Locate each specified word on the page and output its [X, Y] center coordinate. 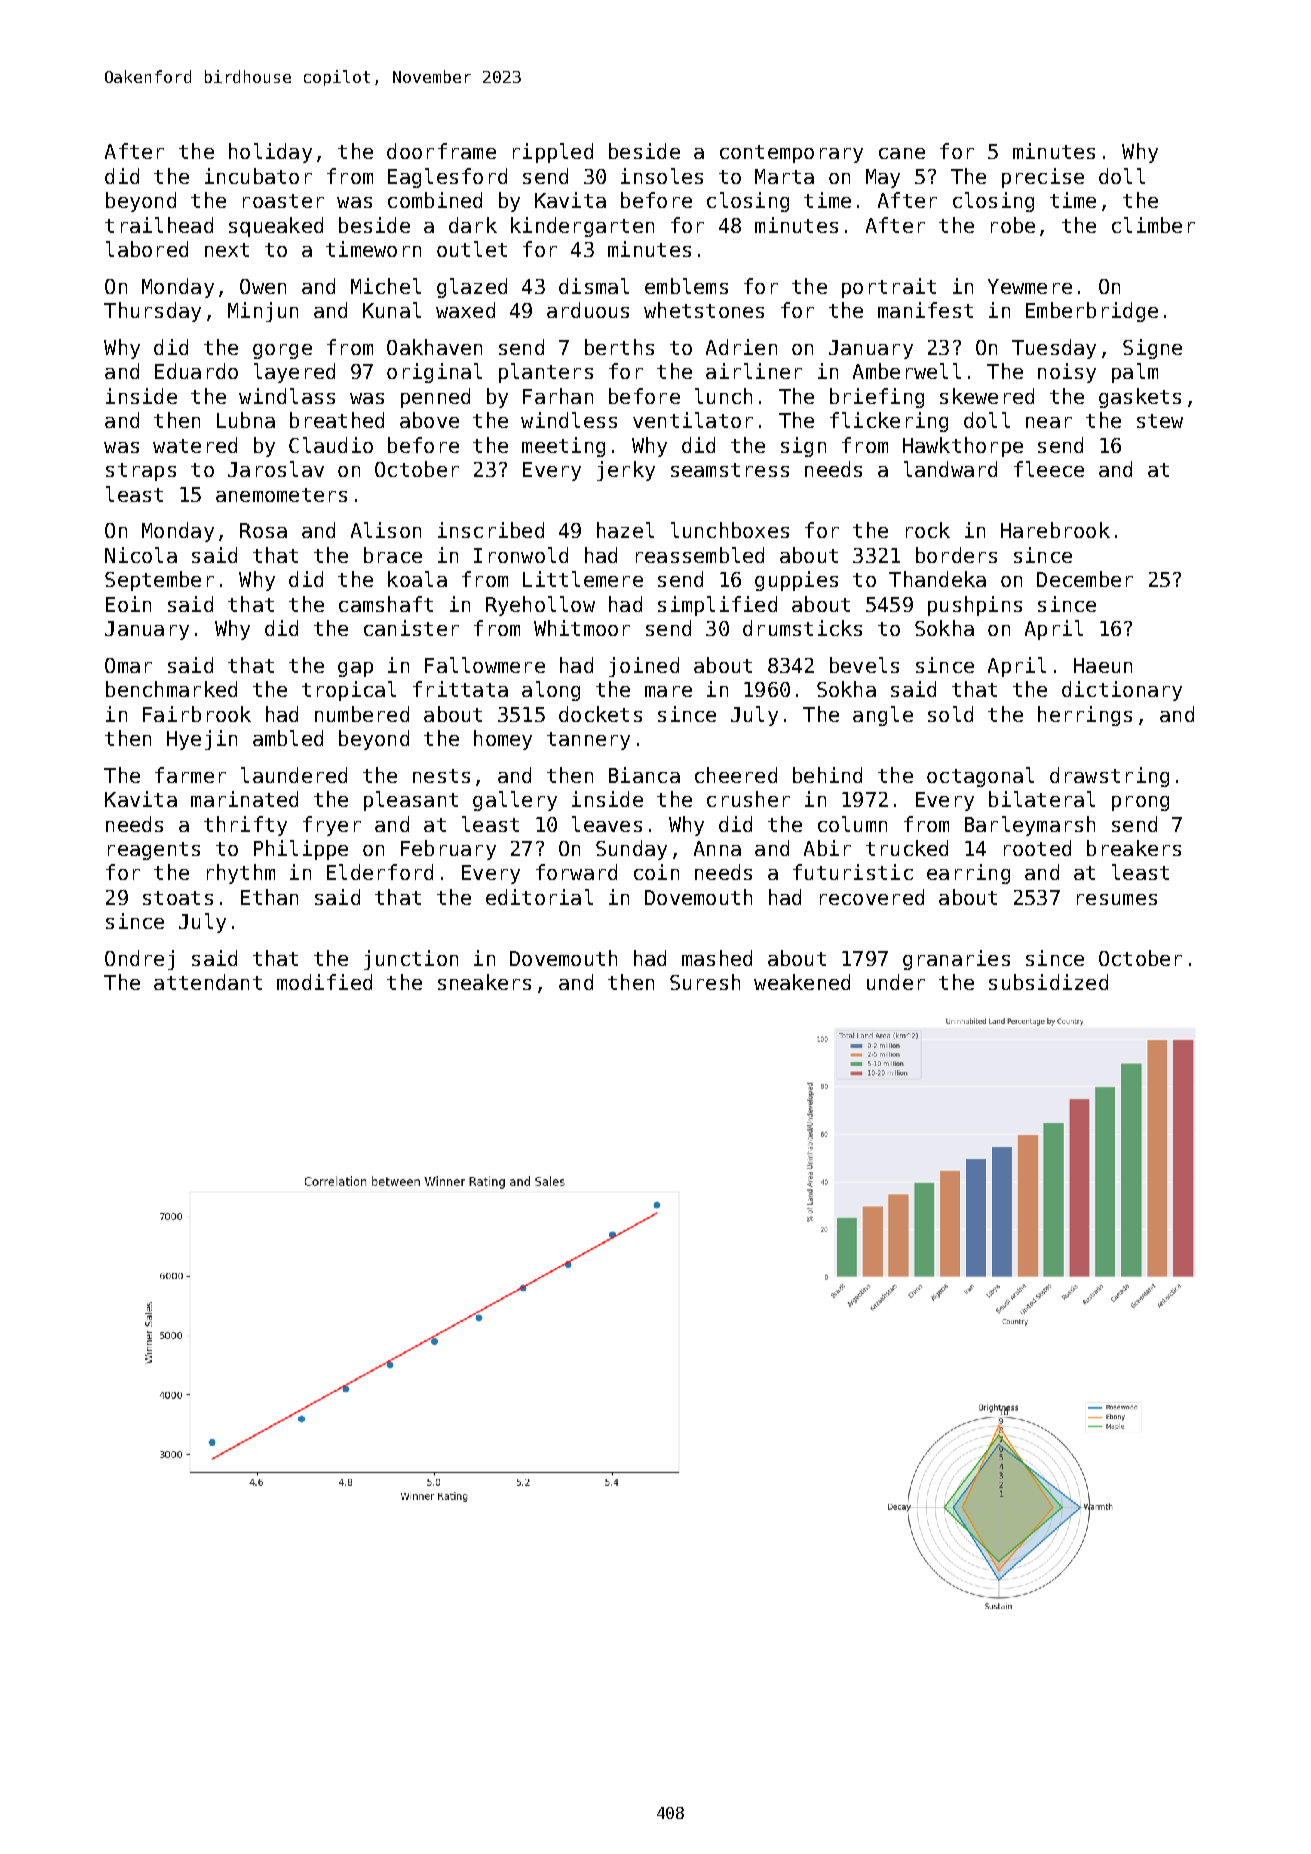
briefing [877, 398]
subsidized [1048, 982]
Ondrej [139, 960]
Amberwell [907, 371]
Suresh [705, 982]
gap [355, 669]
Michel [386, 286]
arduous [588, 310]
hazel [625, 530]
